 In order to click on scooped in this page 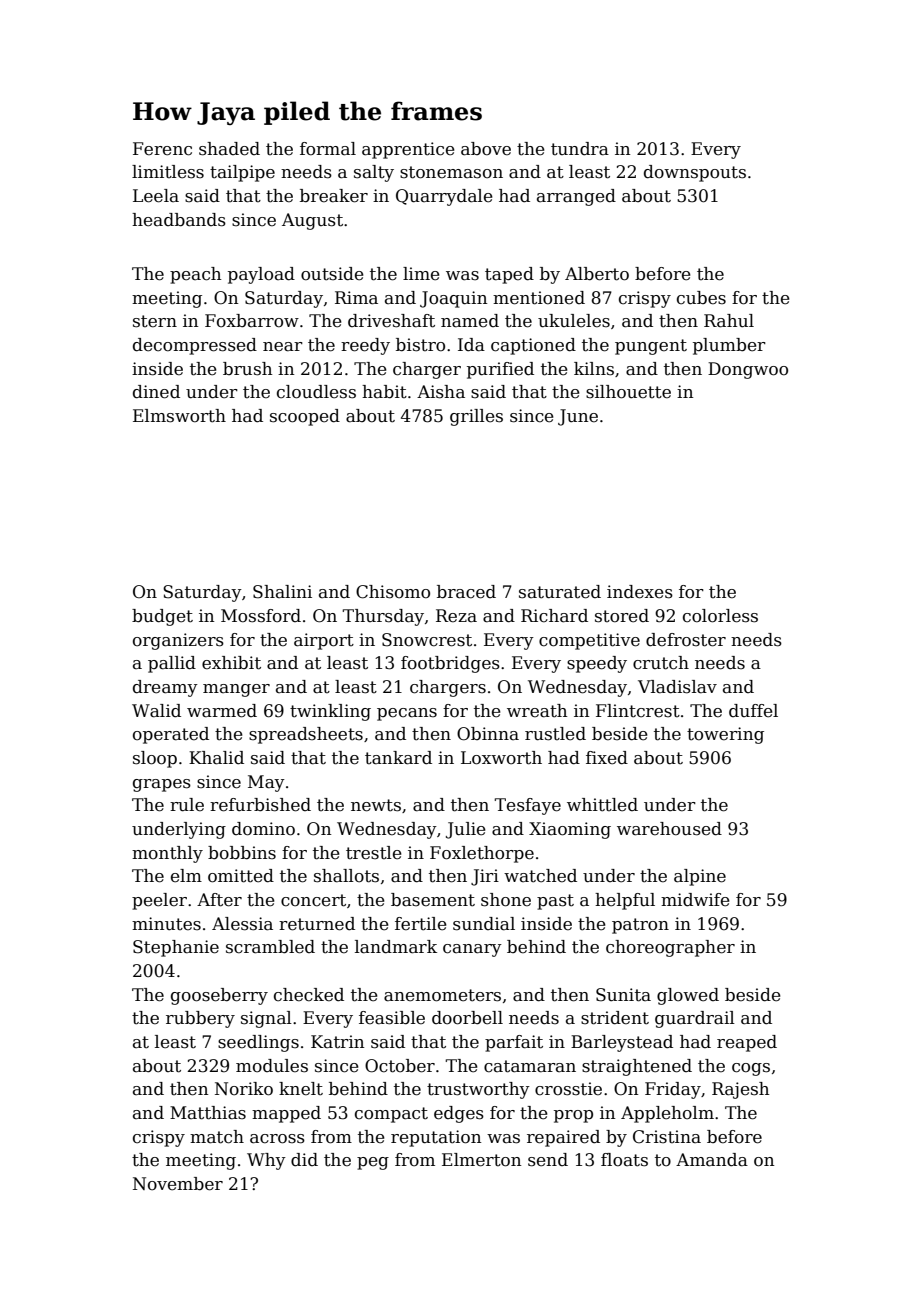, I will do `click(305, 417)`.
